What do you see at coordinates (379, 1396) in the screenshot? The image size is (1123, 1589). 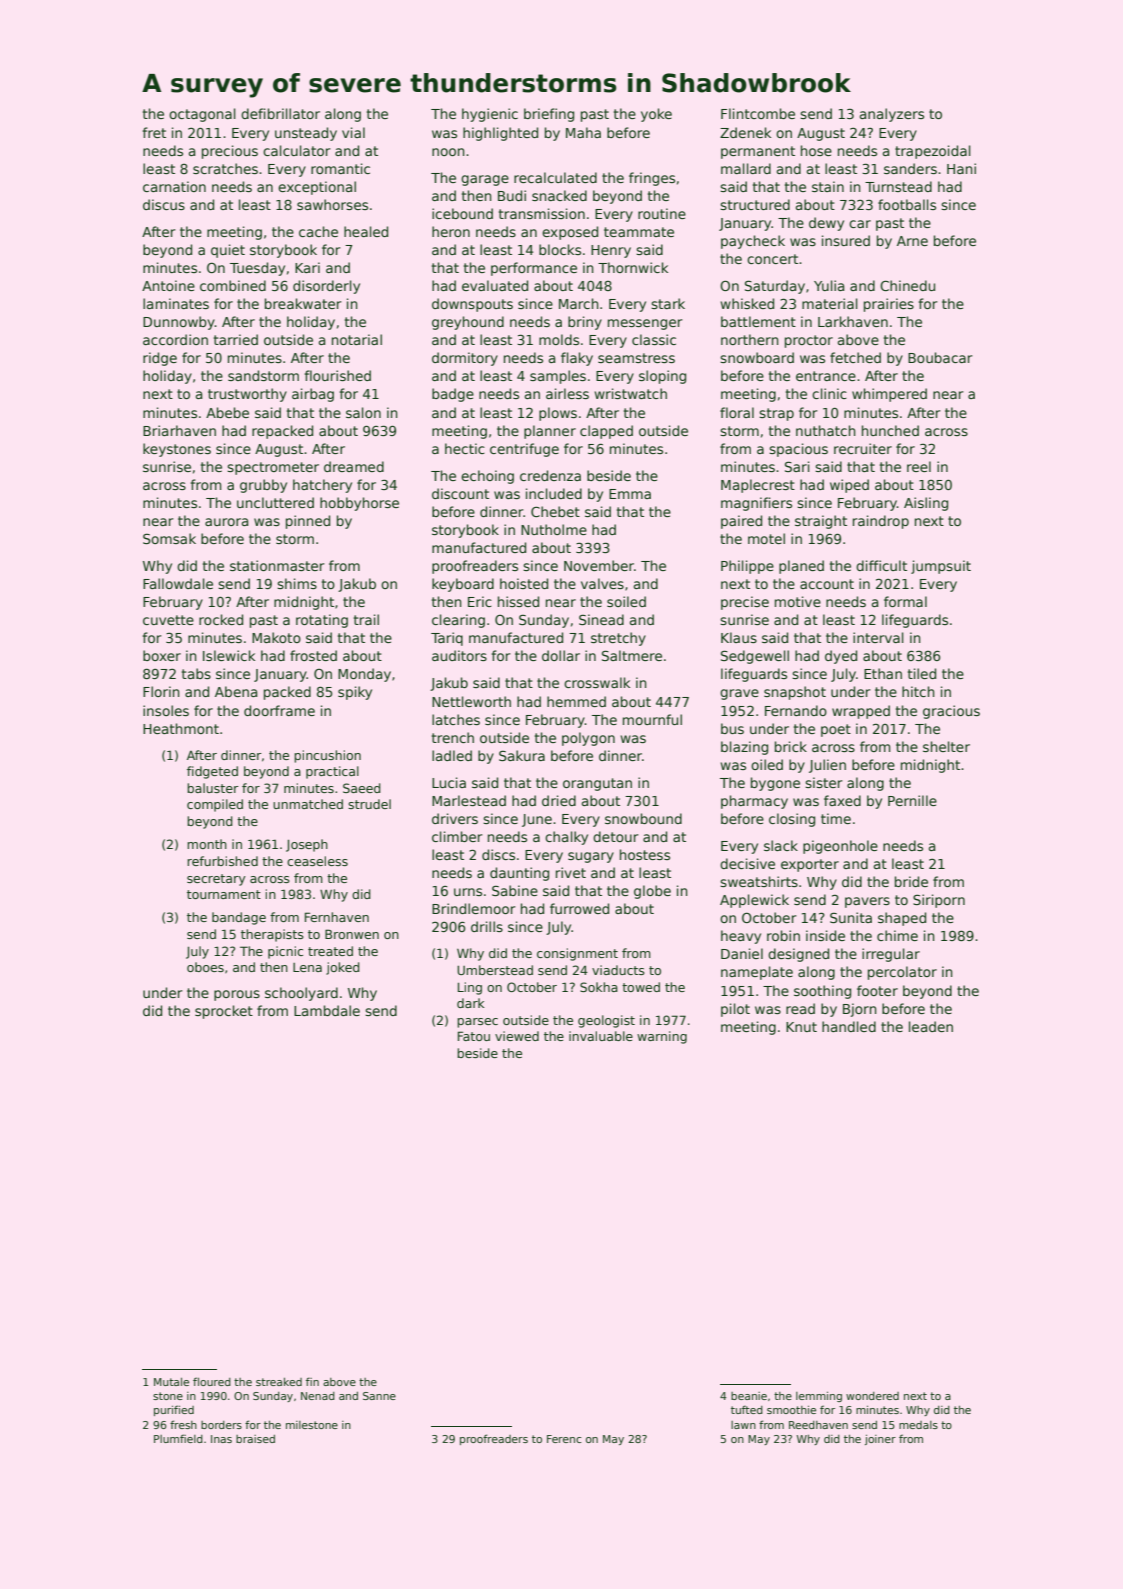 I see `Sanne` at bounding box center [379, 1396].
